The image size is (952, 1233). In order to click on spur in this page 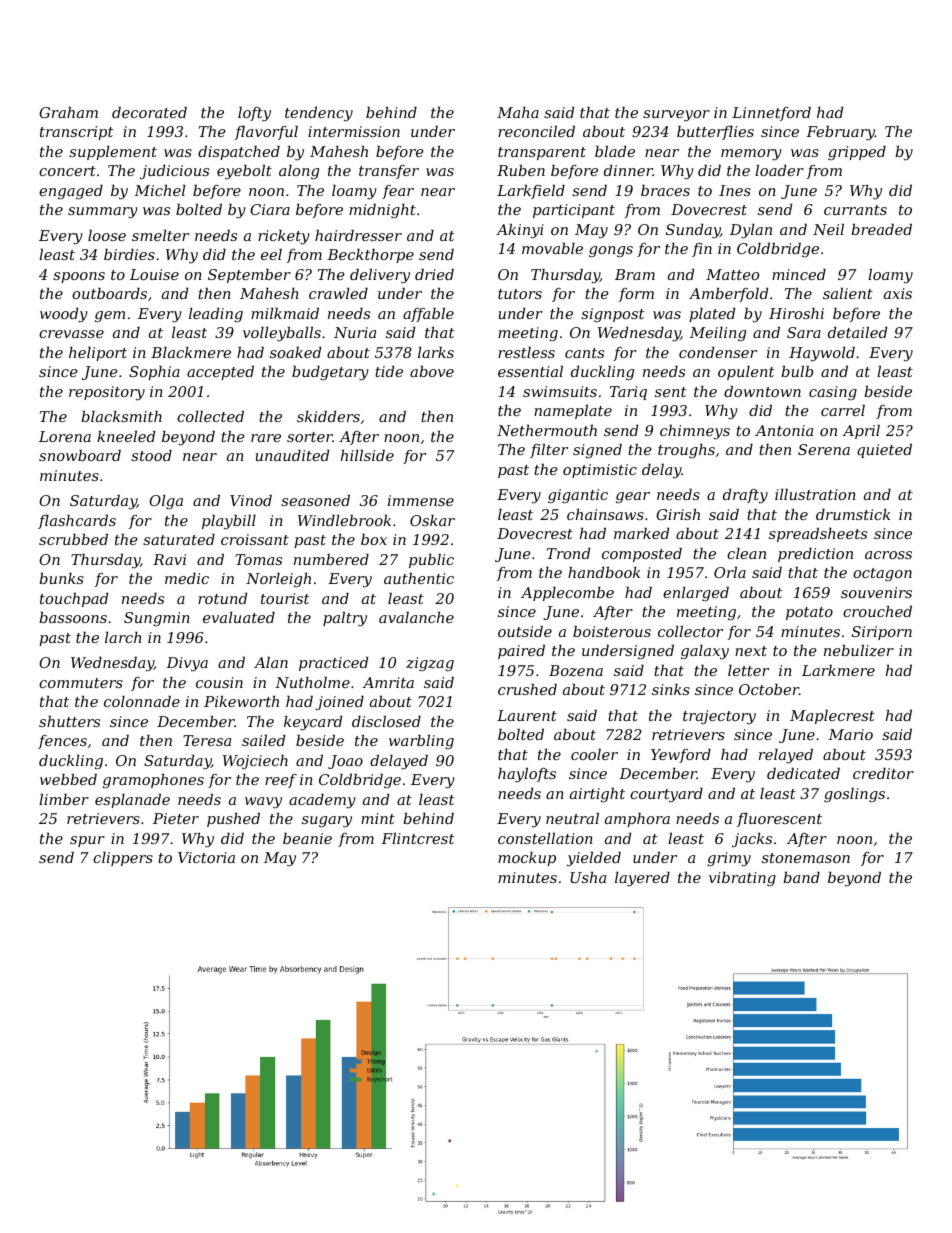, I will do `click(87, 841)`.
